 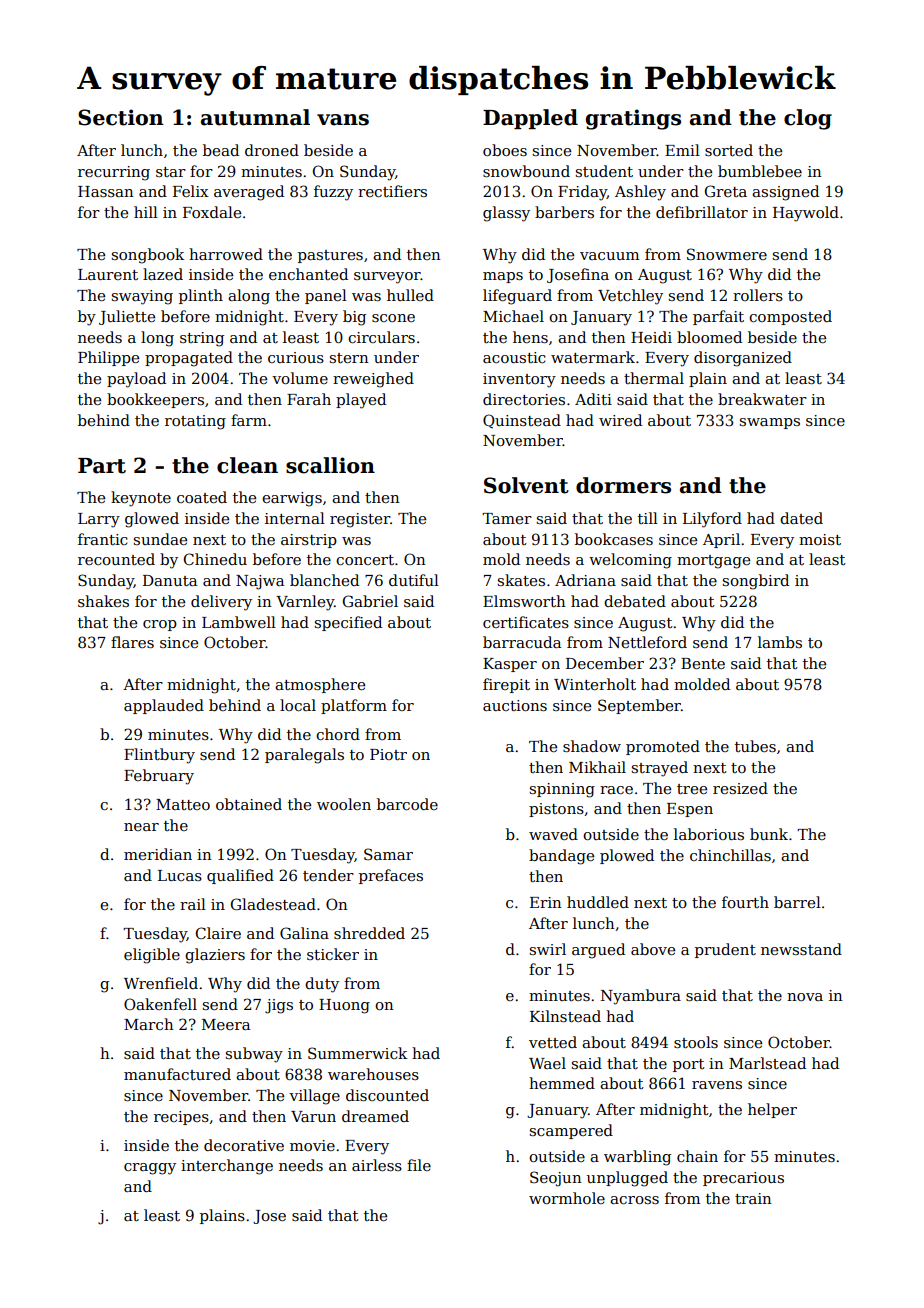 What do you see at coordinates (361, 401) in the page?
I see `played` at bounding box center [361, 401].
